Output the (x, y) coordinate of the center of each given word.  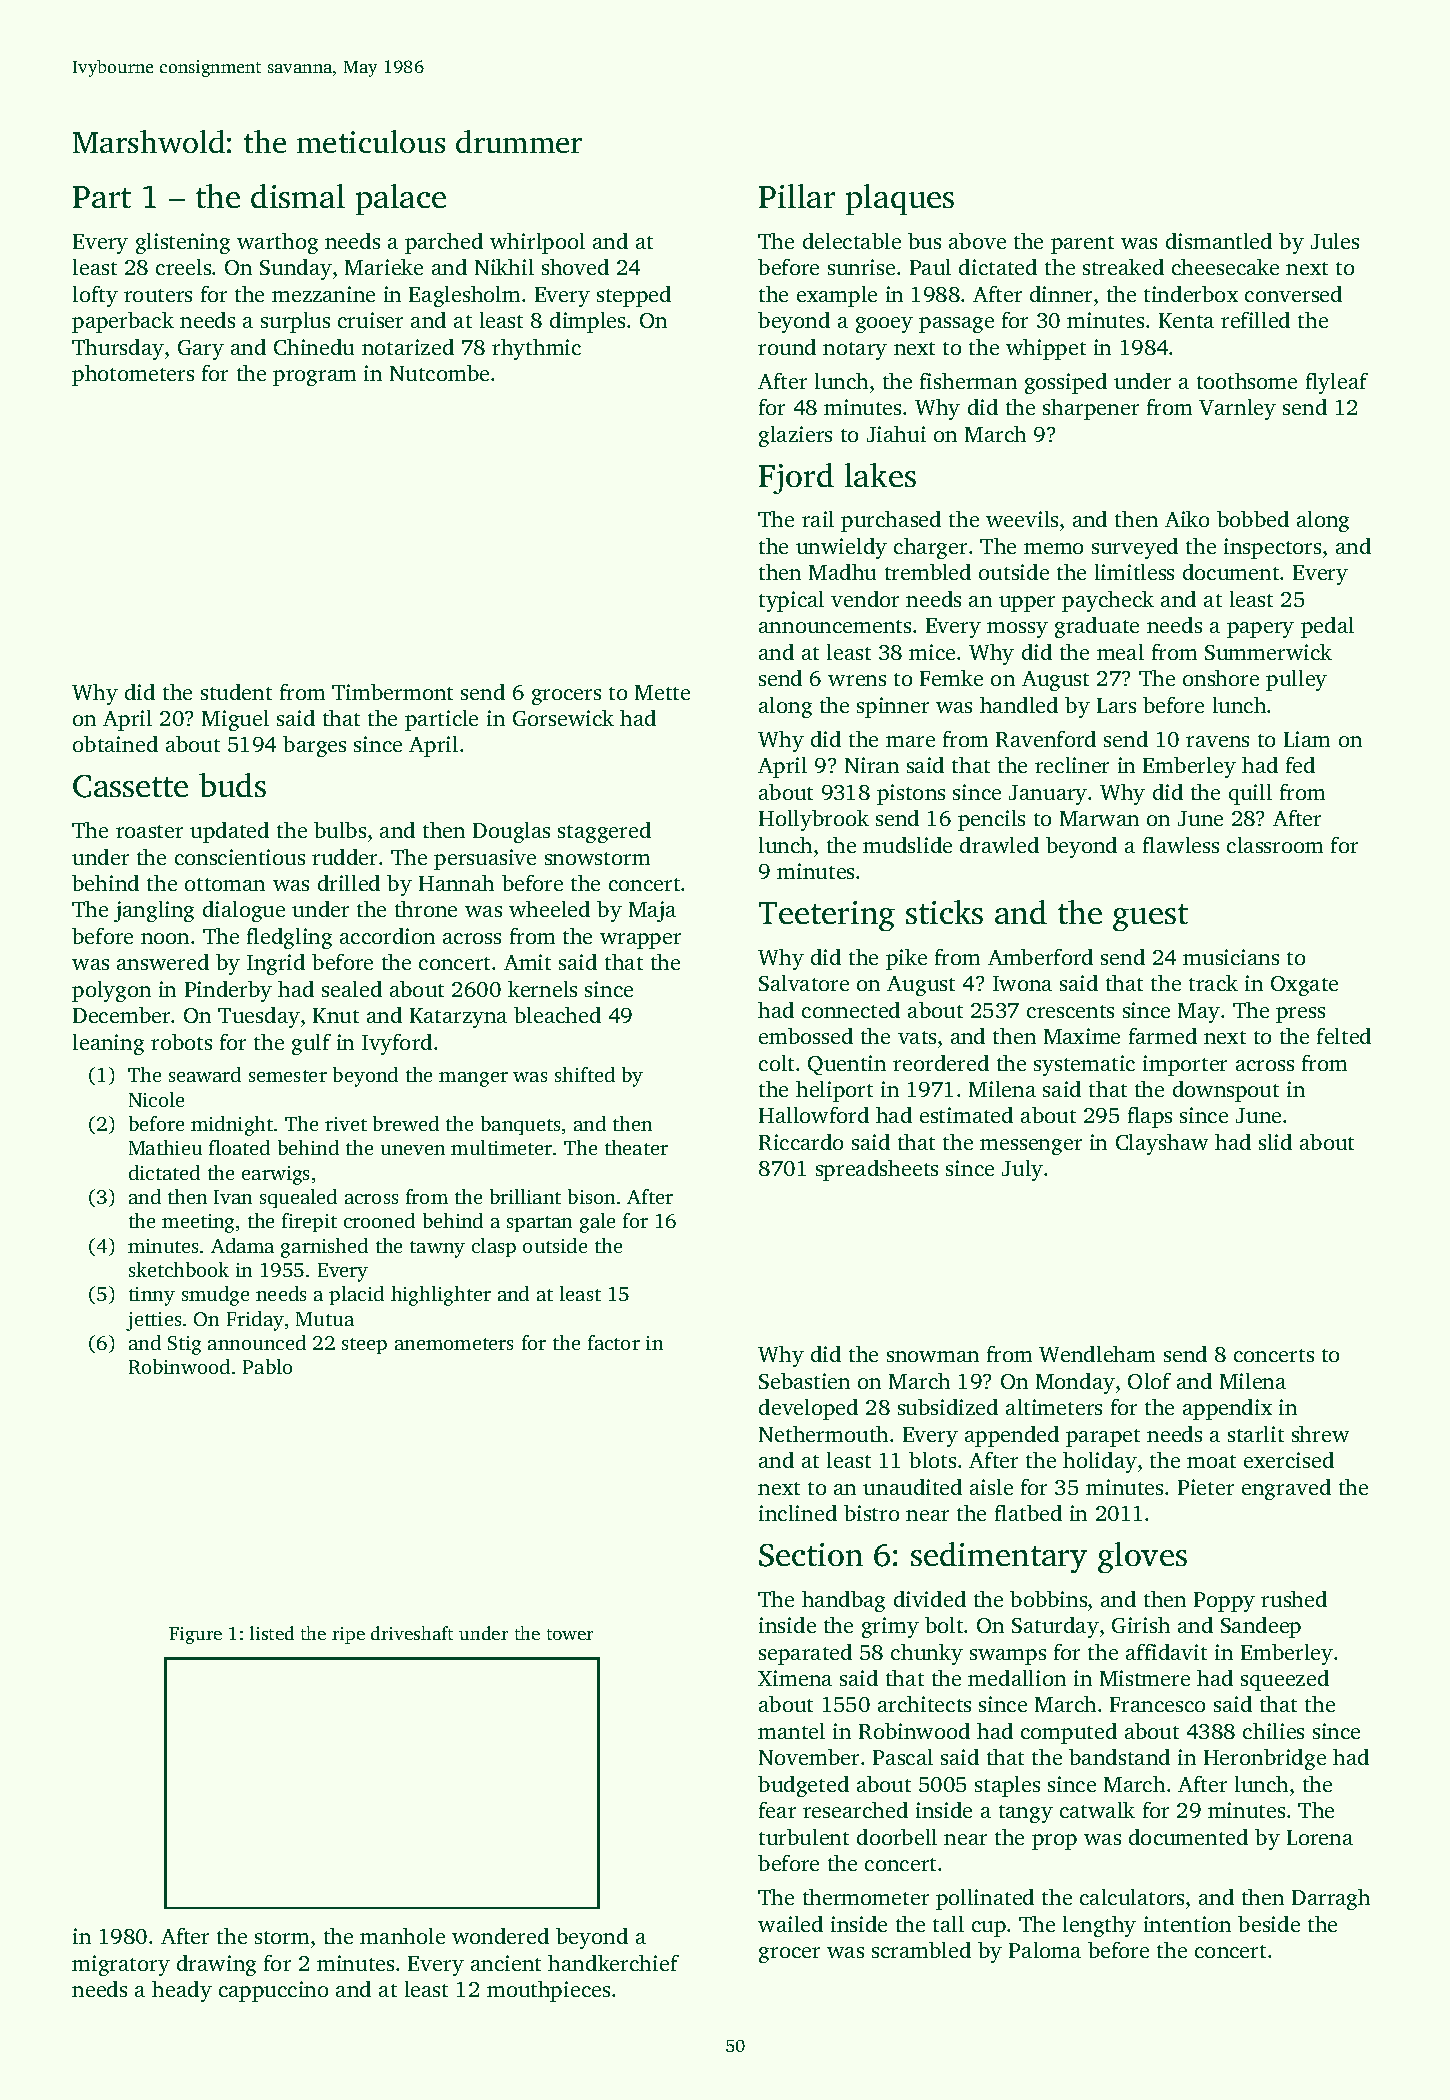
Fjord (796, 478)
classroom (1275, 845)
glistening (183, 243)
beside (1269, 1924)
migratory (121, 1965)
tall (948, 1924)
